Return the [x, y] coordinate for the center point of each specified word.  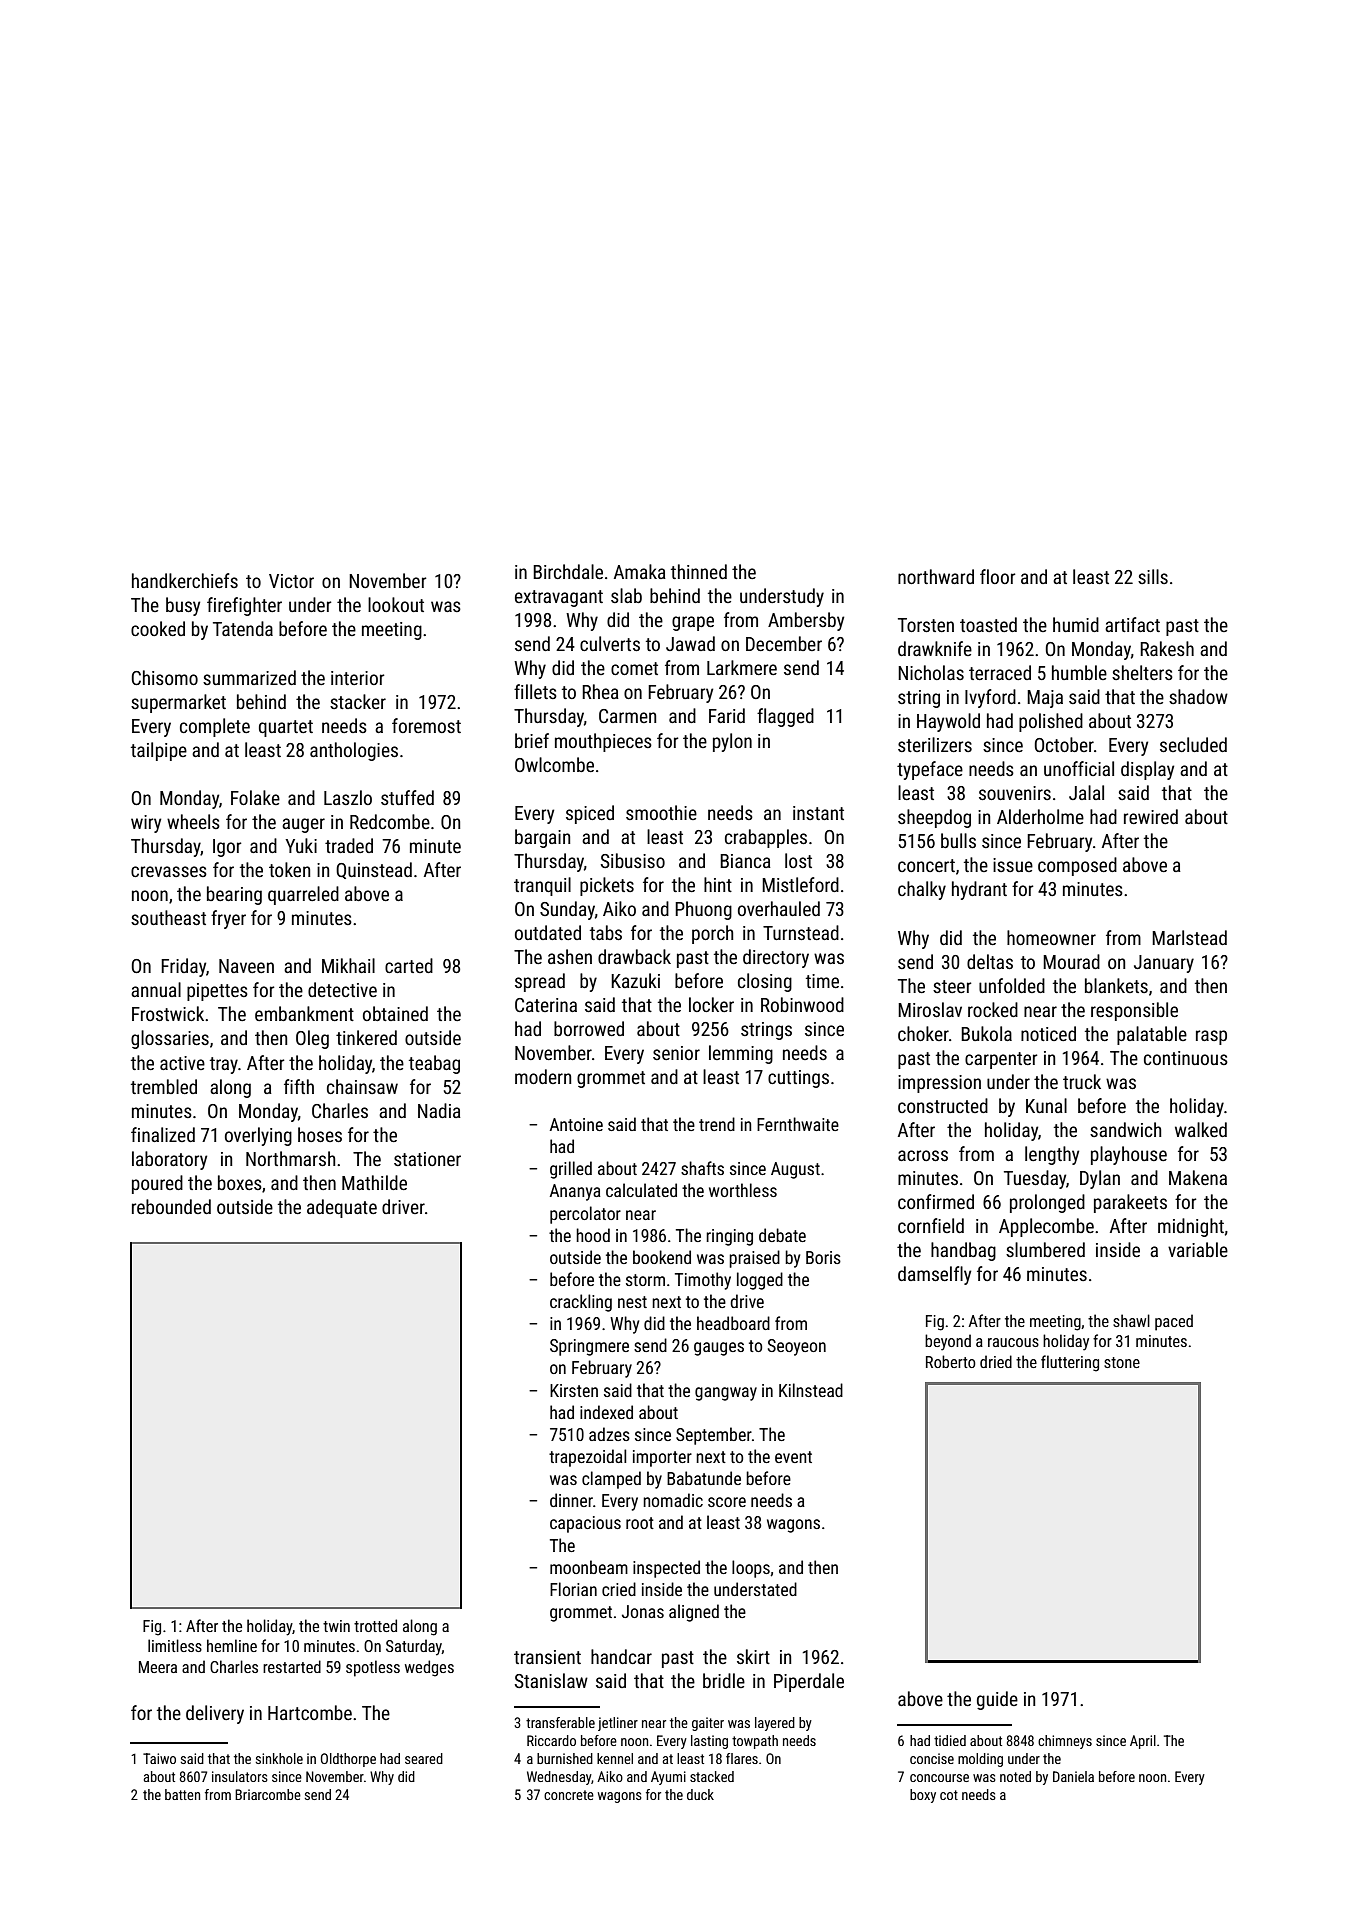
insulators [240, 1776]
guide [997, 1700]
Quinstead [374, 870]
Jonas [643, 1611]
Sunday [567, 910]
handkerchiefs [185, 580]
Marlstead [1189, 937]
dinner [571, 1500]
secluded [1193, 744]
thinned [699, 571]
